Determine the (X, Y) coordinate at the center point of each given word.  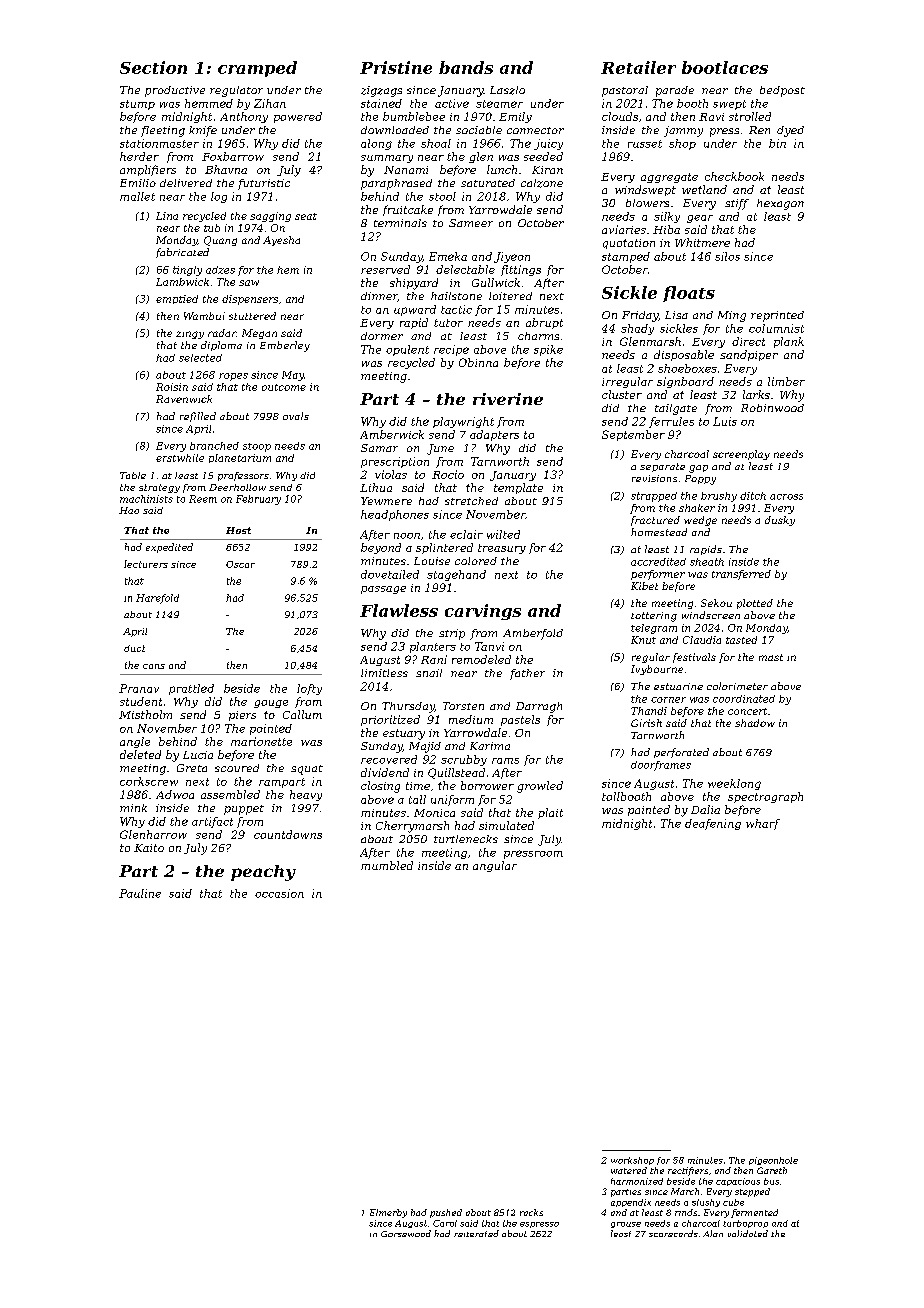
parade (675, 91)
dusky (780, 521)
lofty (309, 689)
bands (466, 67)
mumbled (387, 865)
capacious (738, 1182)
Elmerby (388, 1213)
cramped (257, 69)
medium (471, 719)
